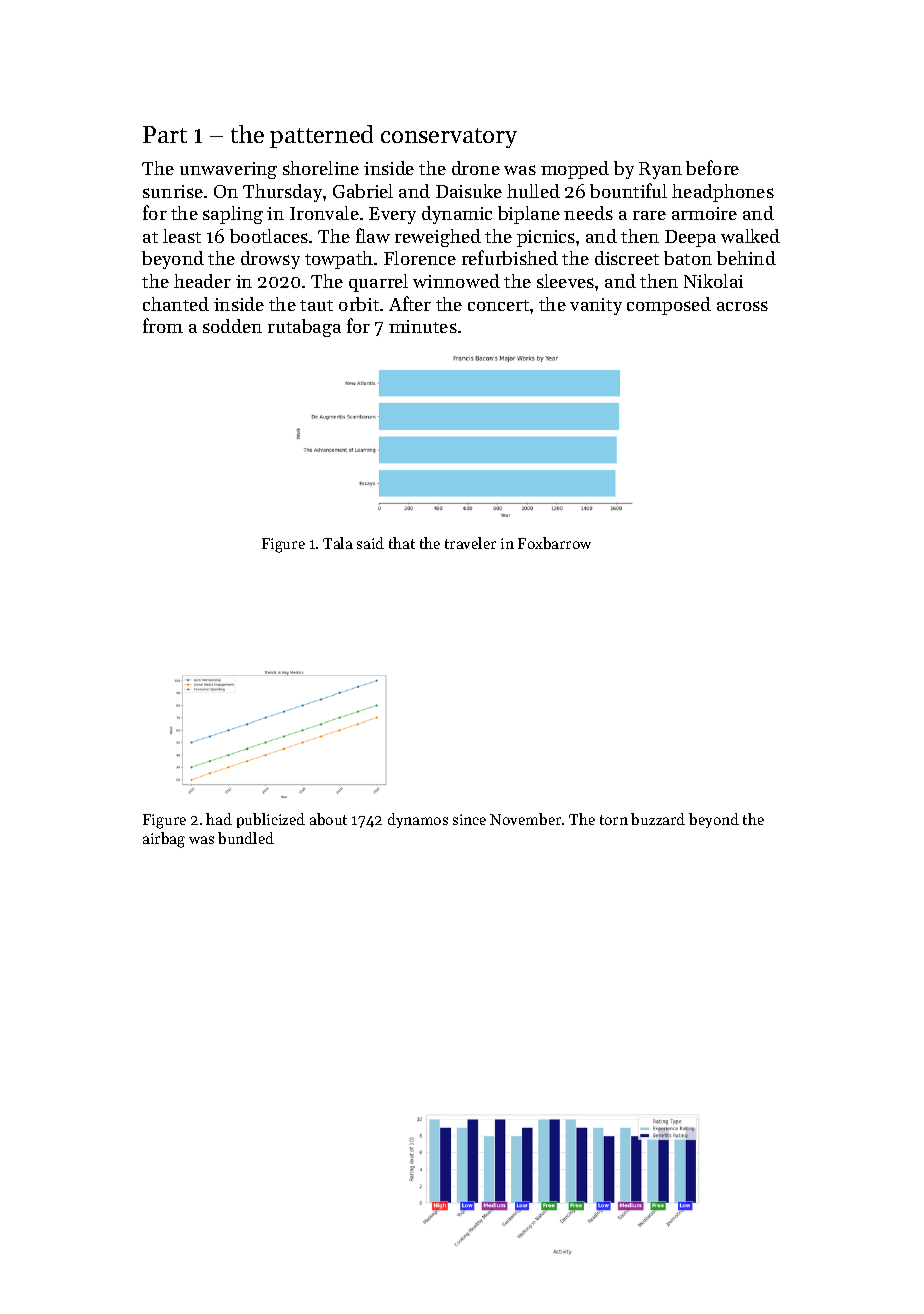 The width and height of the document is (924, 1314). What do you see at coordinates (338, 543) in the document?
I see `Tala` at bounding box center [338, 543].
